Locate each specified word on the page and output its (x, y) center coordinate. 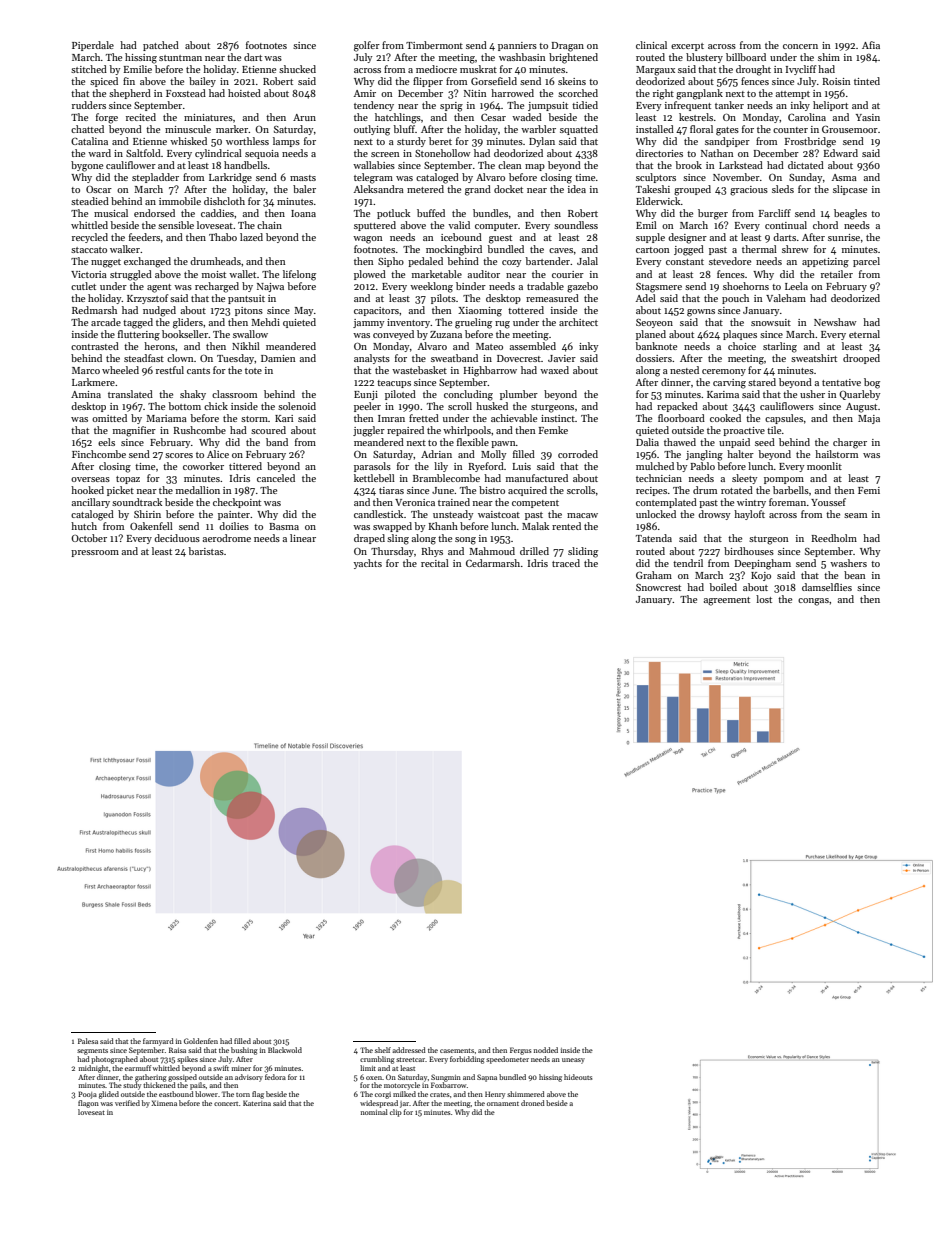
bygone (87, 166)
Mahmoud (492, 551)
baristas (206, 551)
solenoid (297, 406)
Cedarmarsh (493, 563)
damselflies (827, 587)
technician (659, 478)
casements (457, 1050)
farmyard (158, 1042)
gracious (749, 191)
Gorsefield (494, 81)
